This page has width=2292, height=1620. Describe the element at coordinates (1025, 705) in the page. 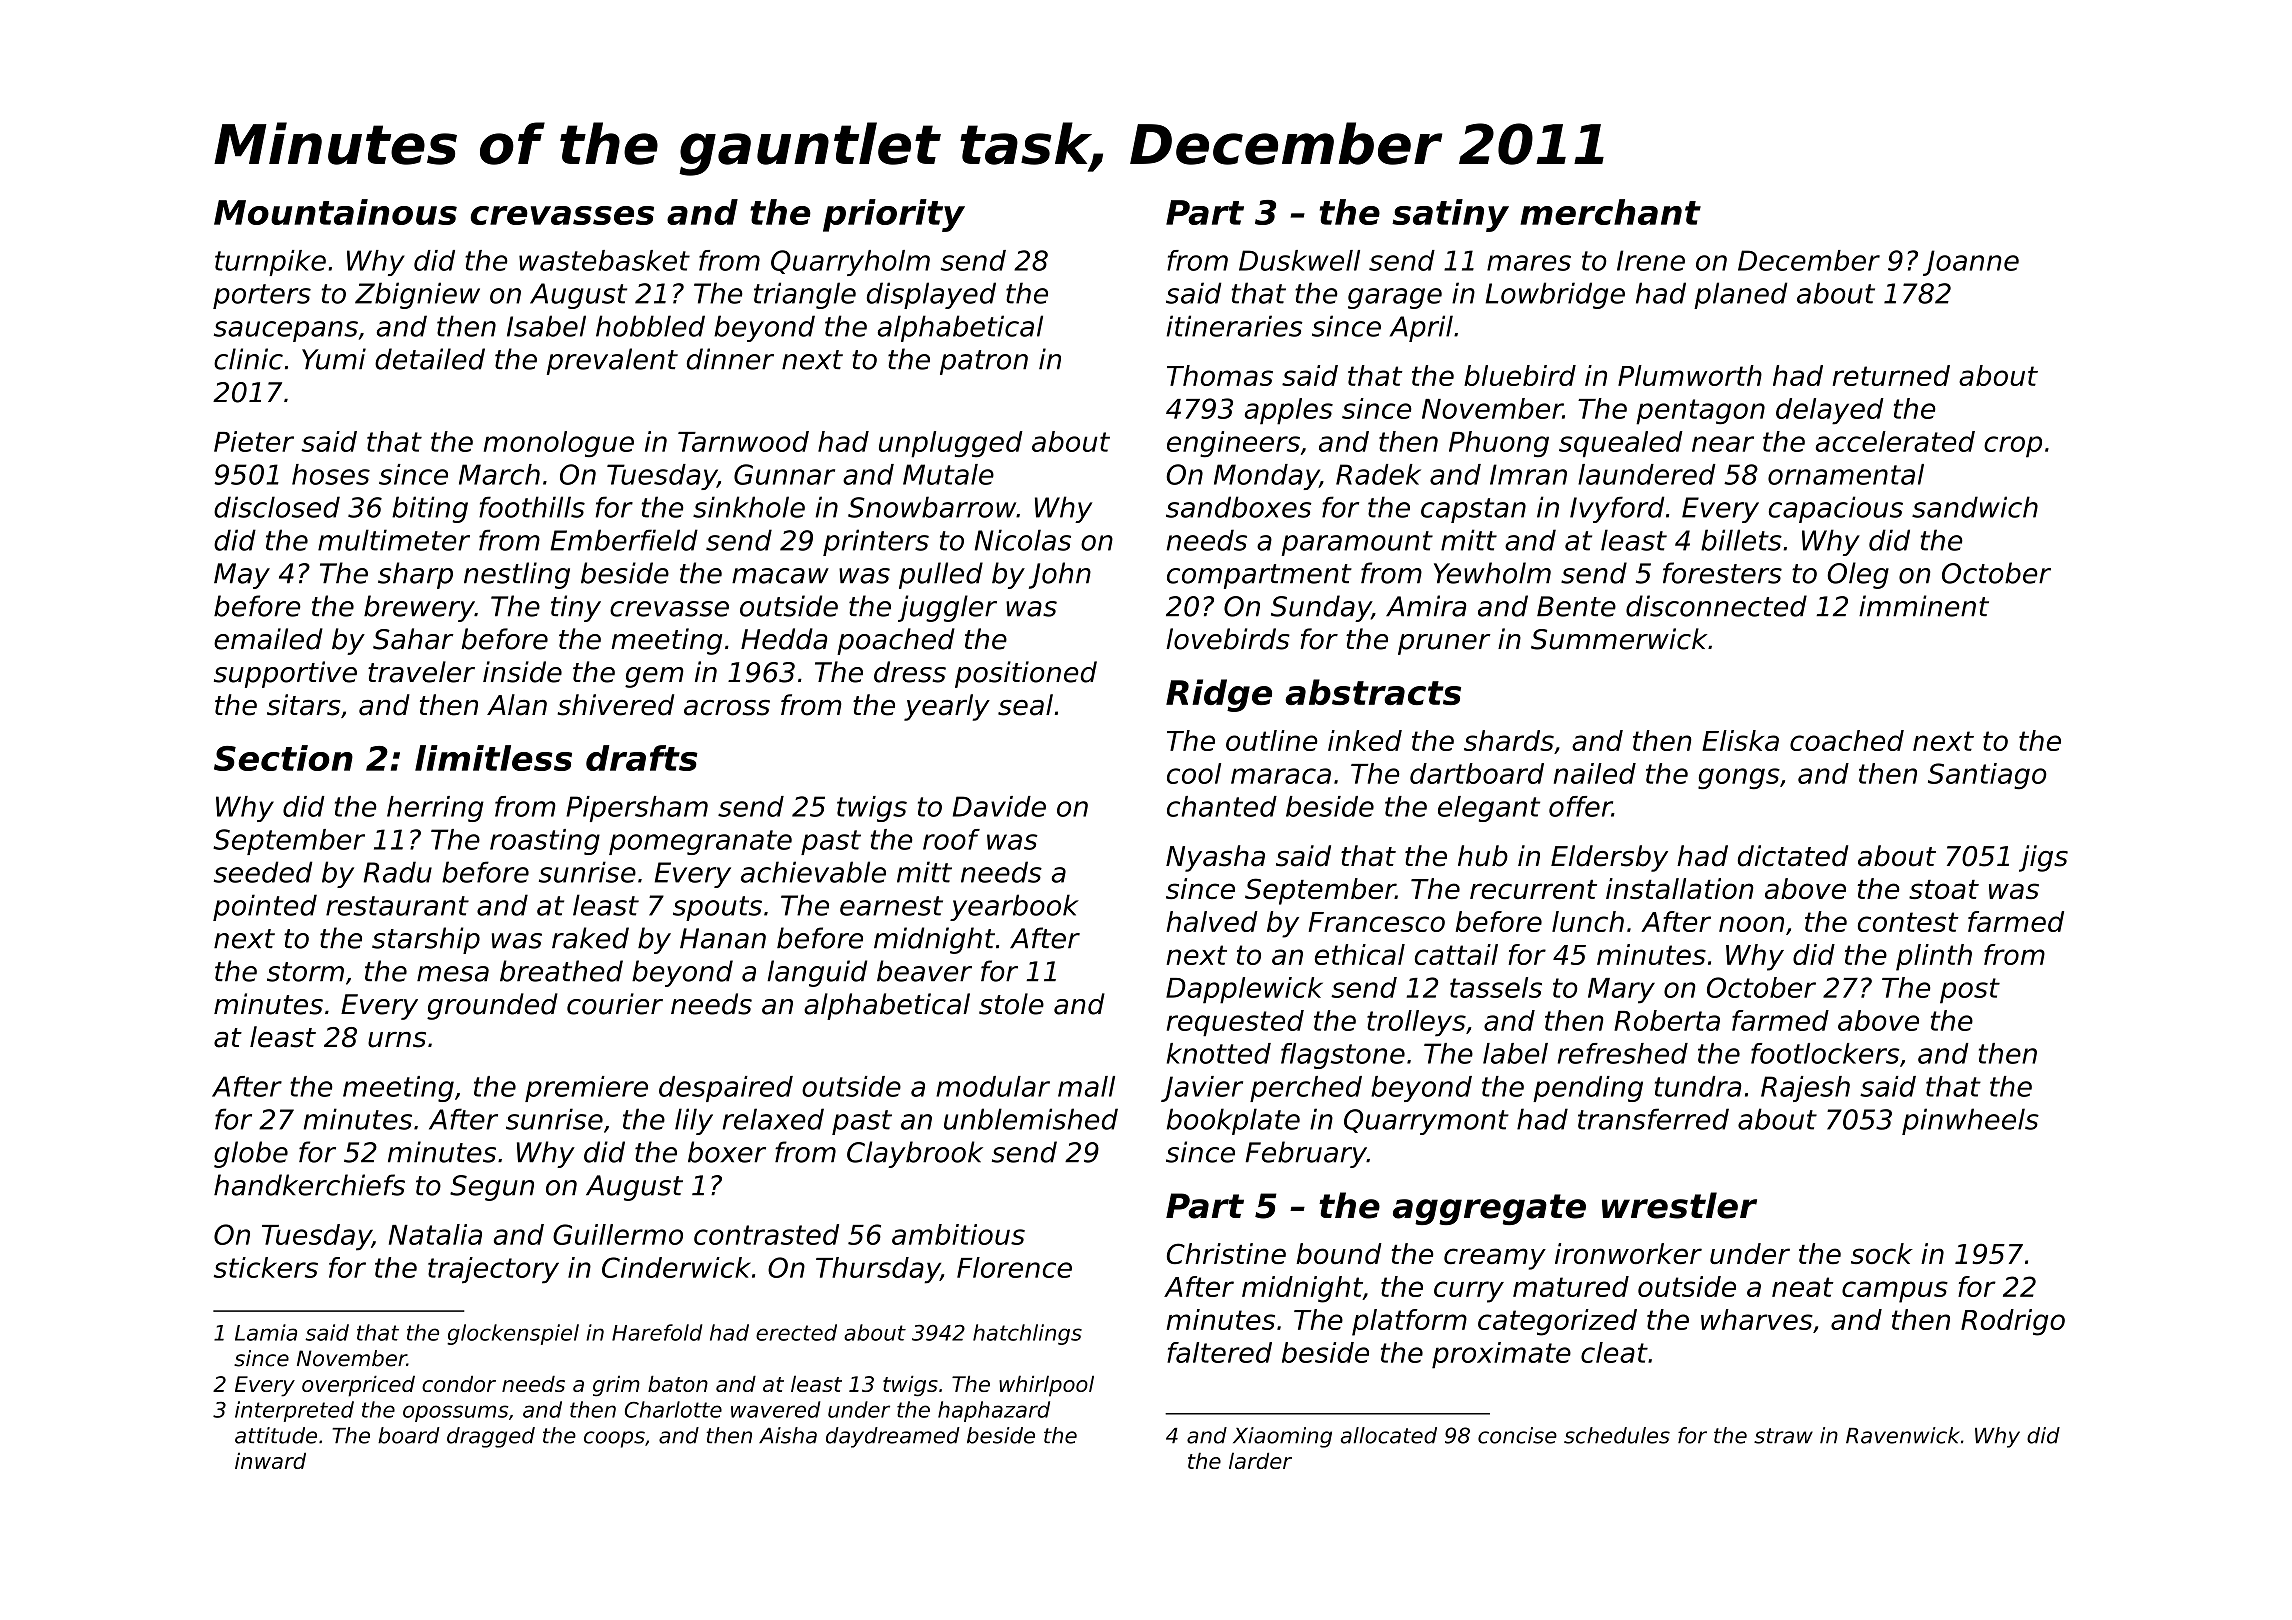

I see `seal` at that location.
